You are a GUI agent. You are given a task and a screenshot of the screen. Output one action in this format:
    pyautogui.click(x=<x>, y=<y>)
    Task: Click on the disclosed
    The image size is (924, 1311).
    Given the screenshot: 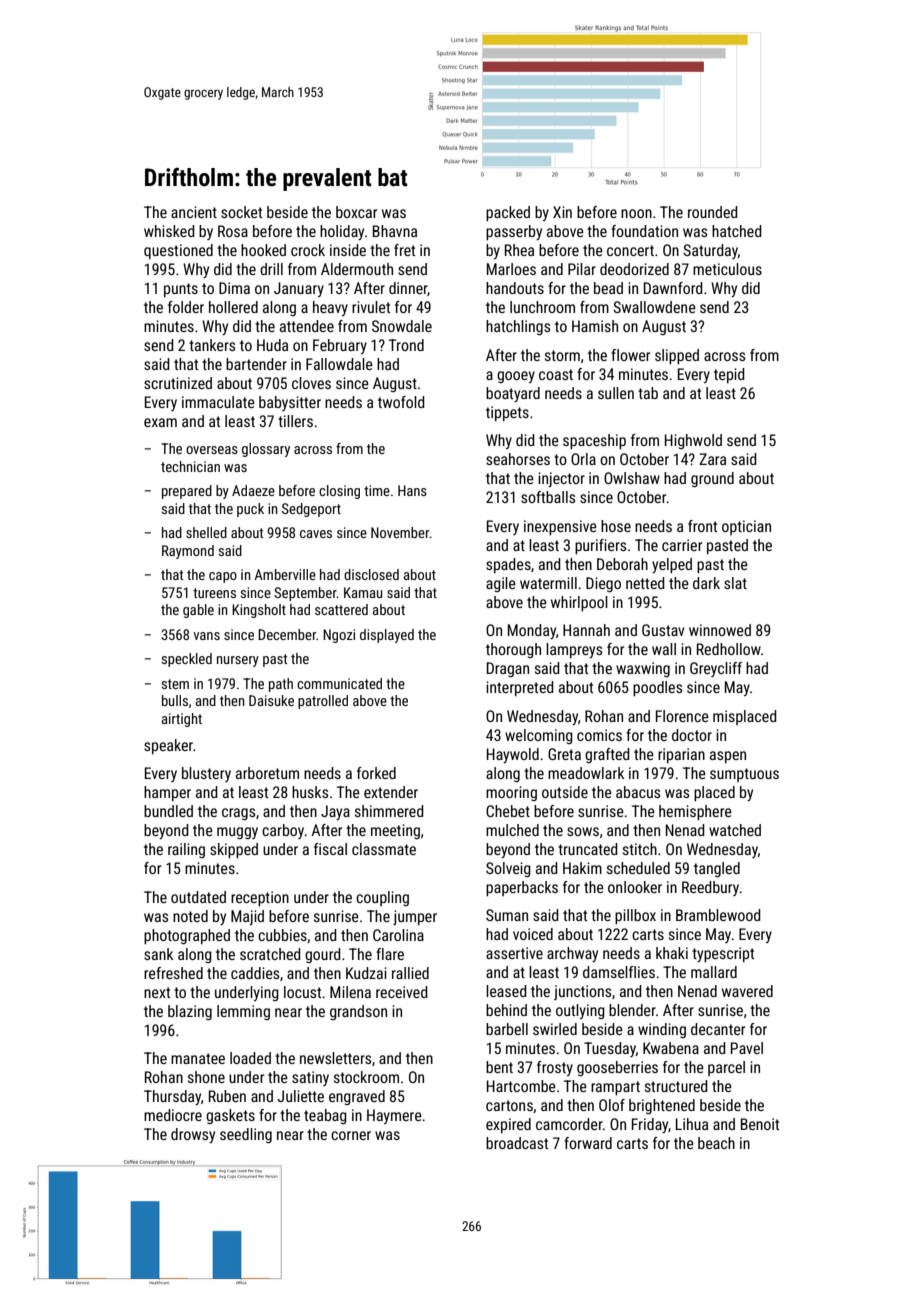 What is the action you would take?
    pyautogui.click(x=371, y=574)
